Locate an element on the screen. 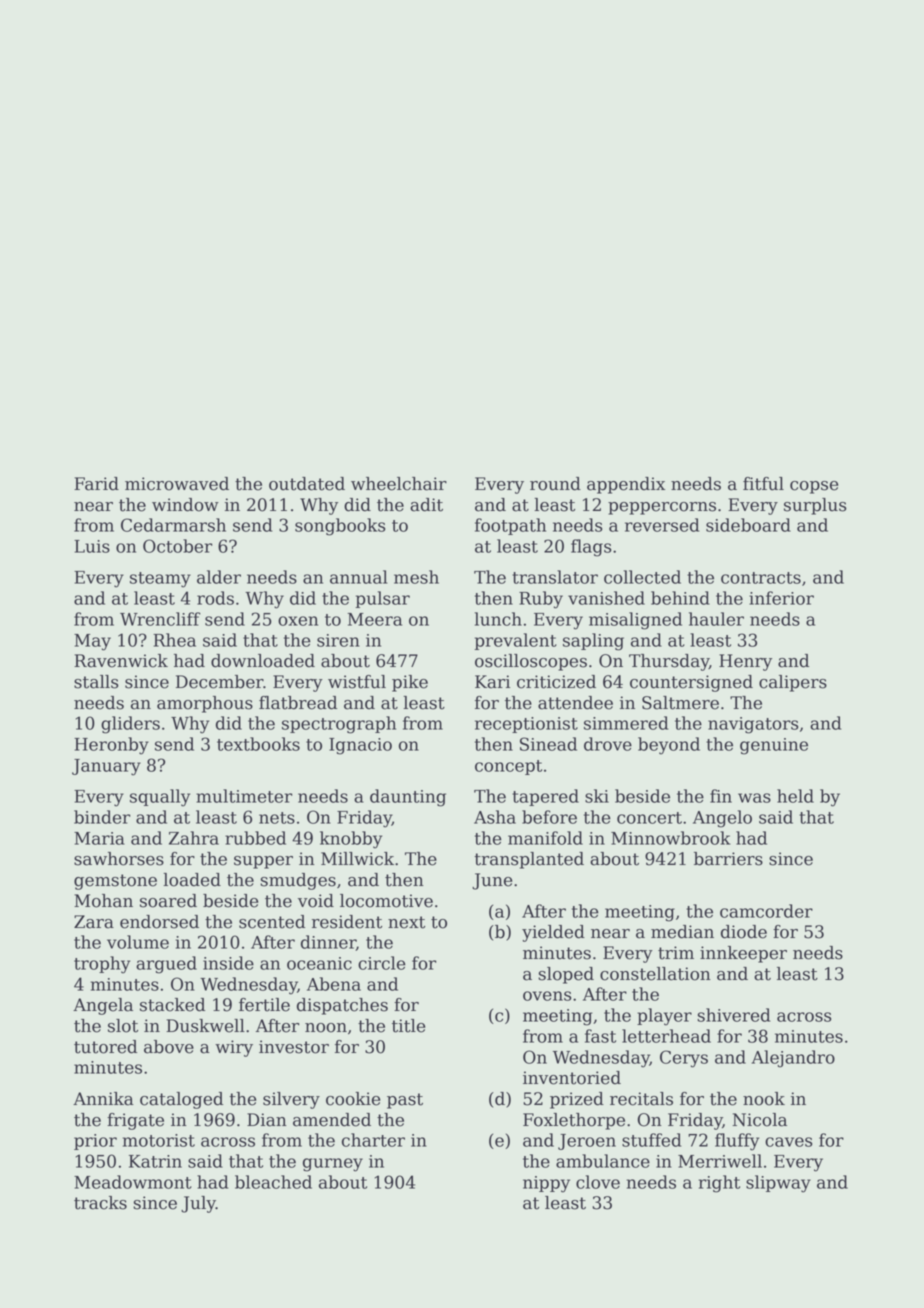  copse is located at coordinates (814, 487).
